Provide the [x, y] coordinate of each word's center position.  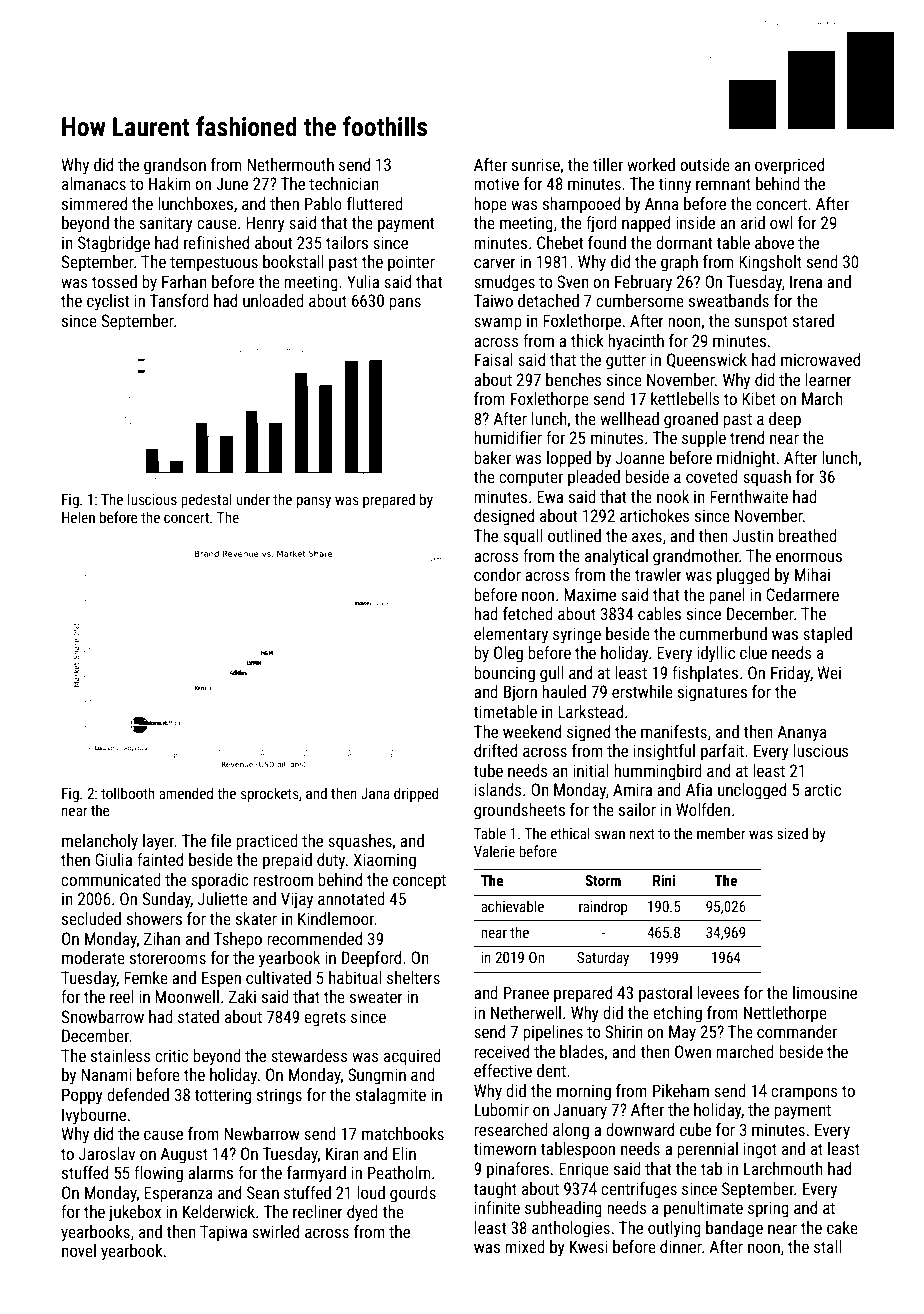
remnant [723, 184]
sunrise [536, 164]
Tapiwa [223, 1233]
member [721, 833]
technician [344, 183]
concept [419, 882]
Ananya [802, 733]
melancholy [100, 842]
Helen [78, 517]
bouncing [504, 674]
